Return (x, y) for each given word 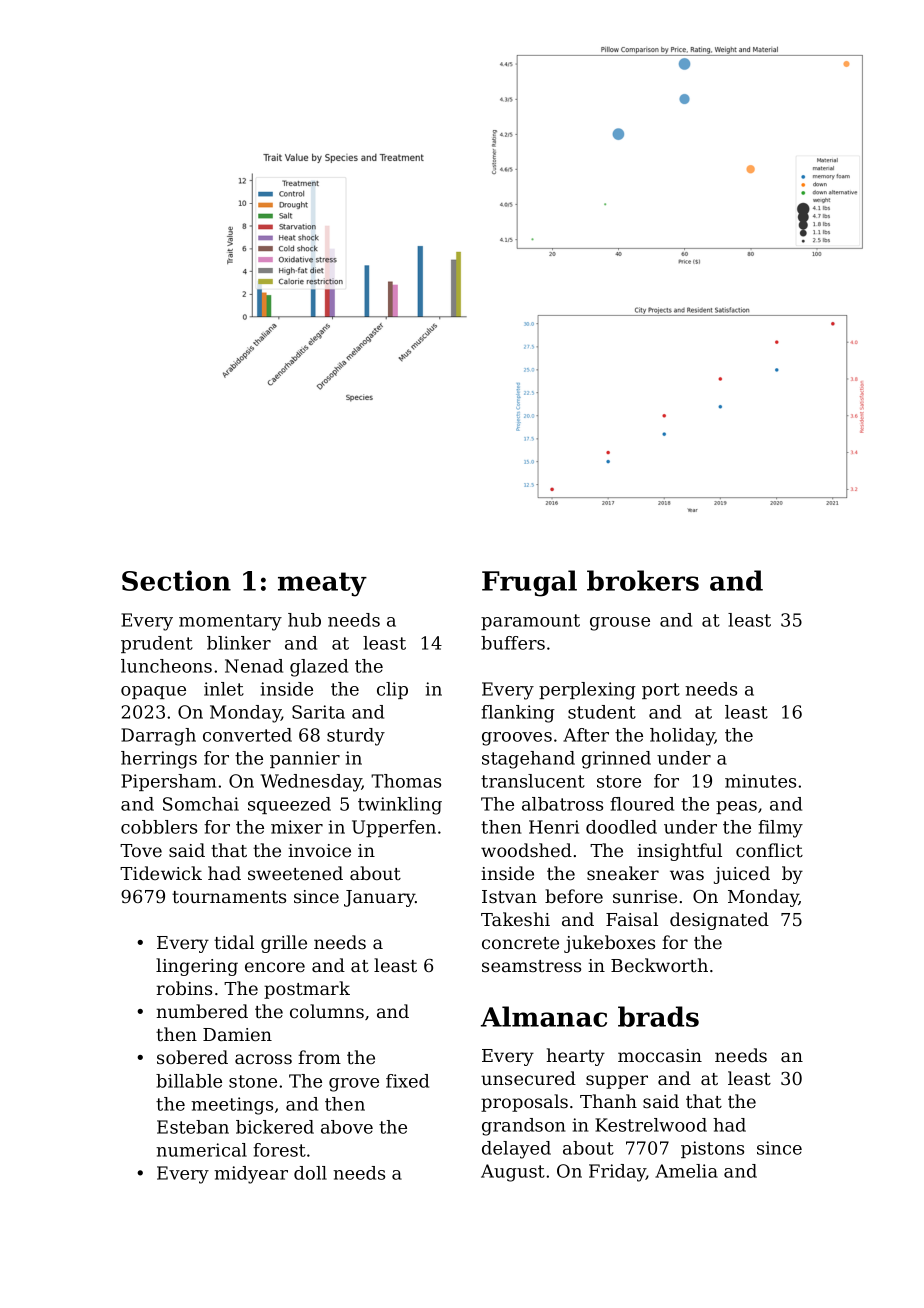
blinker (239, 643)
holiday (682, 737)
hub (304, 620)
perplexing (587, 691)
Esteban (193, 1127)
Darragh (158, 737)
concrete (520, 943)
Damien (237, 1034)
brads (658, 1016)
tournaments (229, 897)
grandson (524, 1127)
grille (284, 944)
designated (719, 921)
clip (392, 690)
